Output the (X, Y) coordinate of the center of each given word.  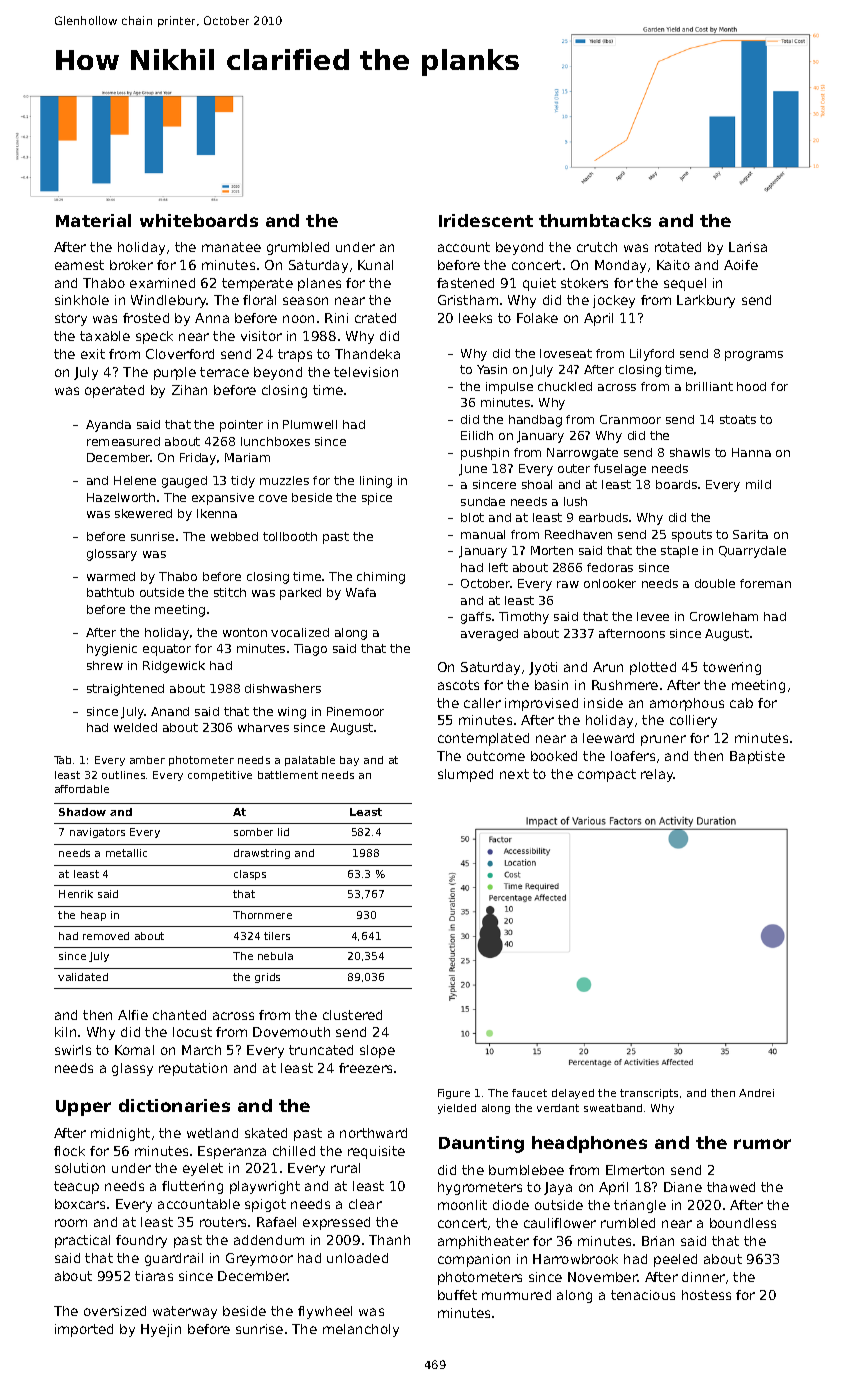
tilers (277, 936)
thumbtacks (595, 220)
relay (657, 775)
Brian (658, 1241)
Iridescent (486, 220)
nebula (275, 956)
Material (93, 220)
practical (82, 1241)
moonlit (462, 1205)
